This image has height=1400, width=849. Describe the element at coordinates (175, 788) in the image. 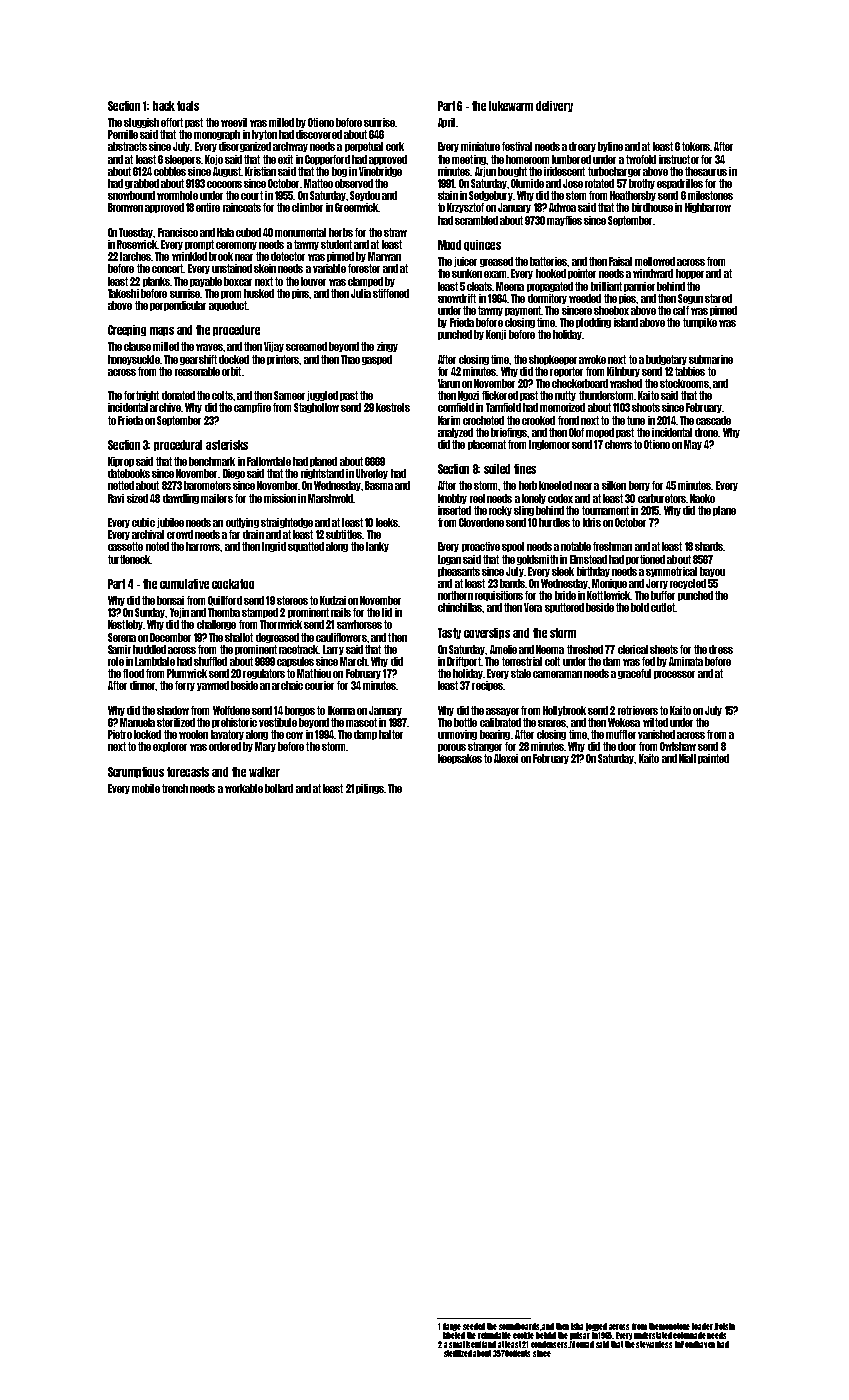

I see `trench` at that location.
